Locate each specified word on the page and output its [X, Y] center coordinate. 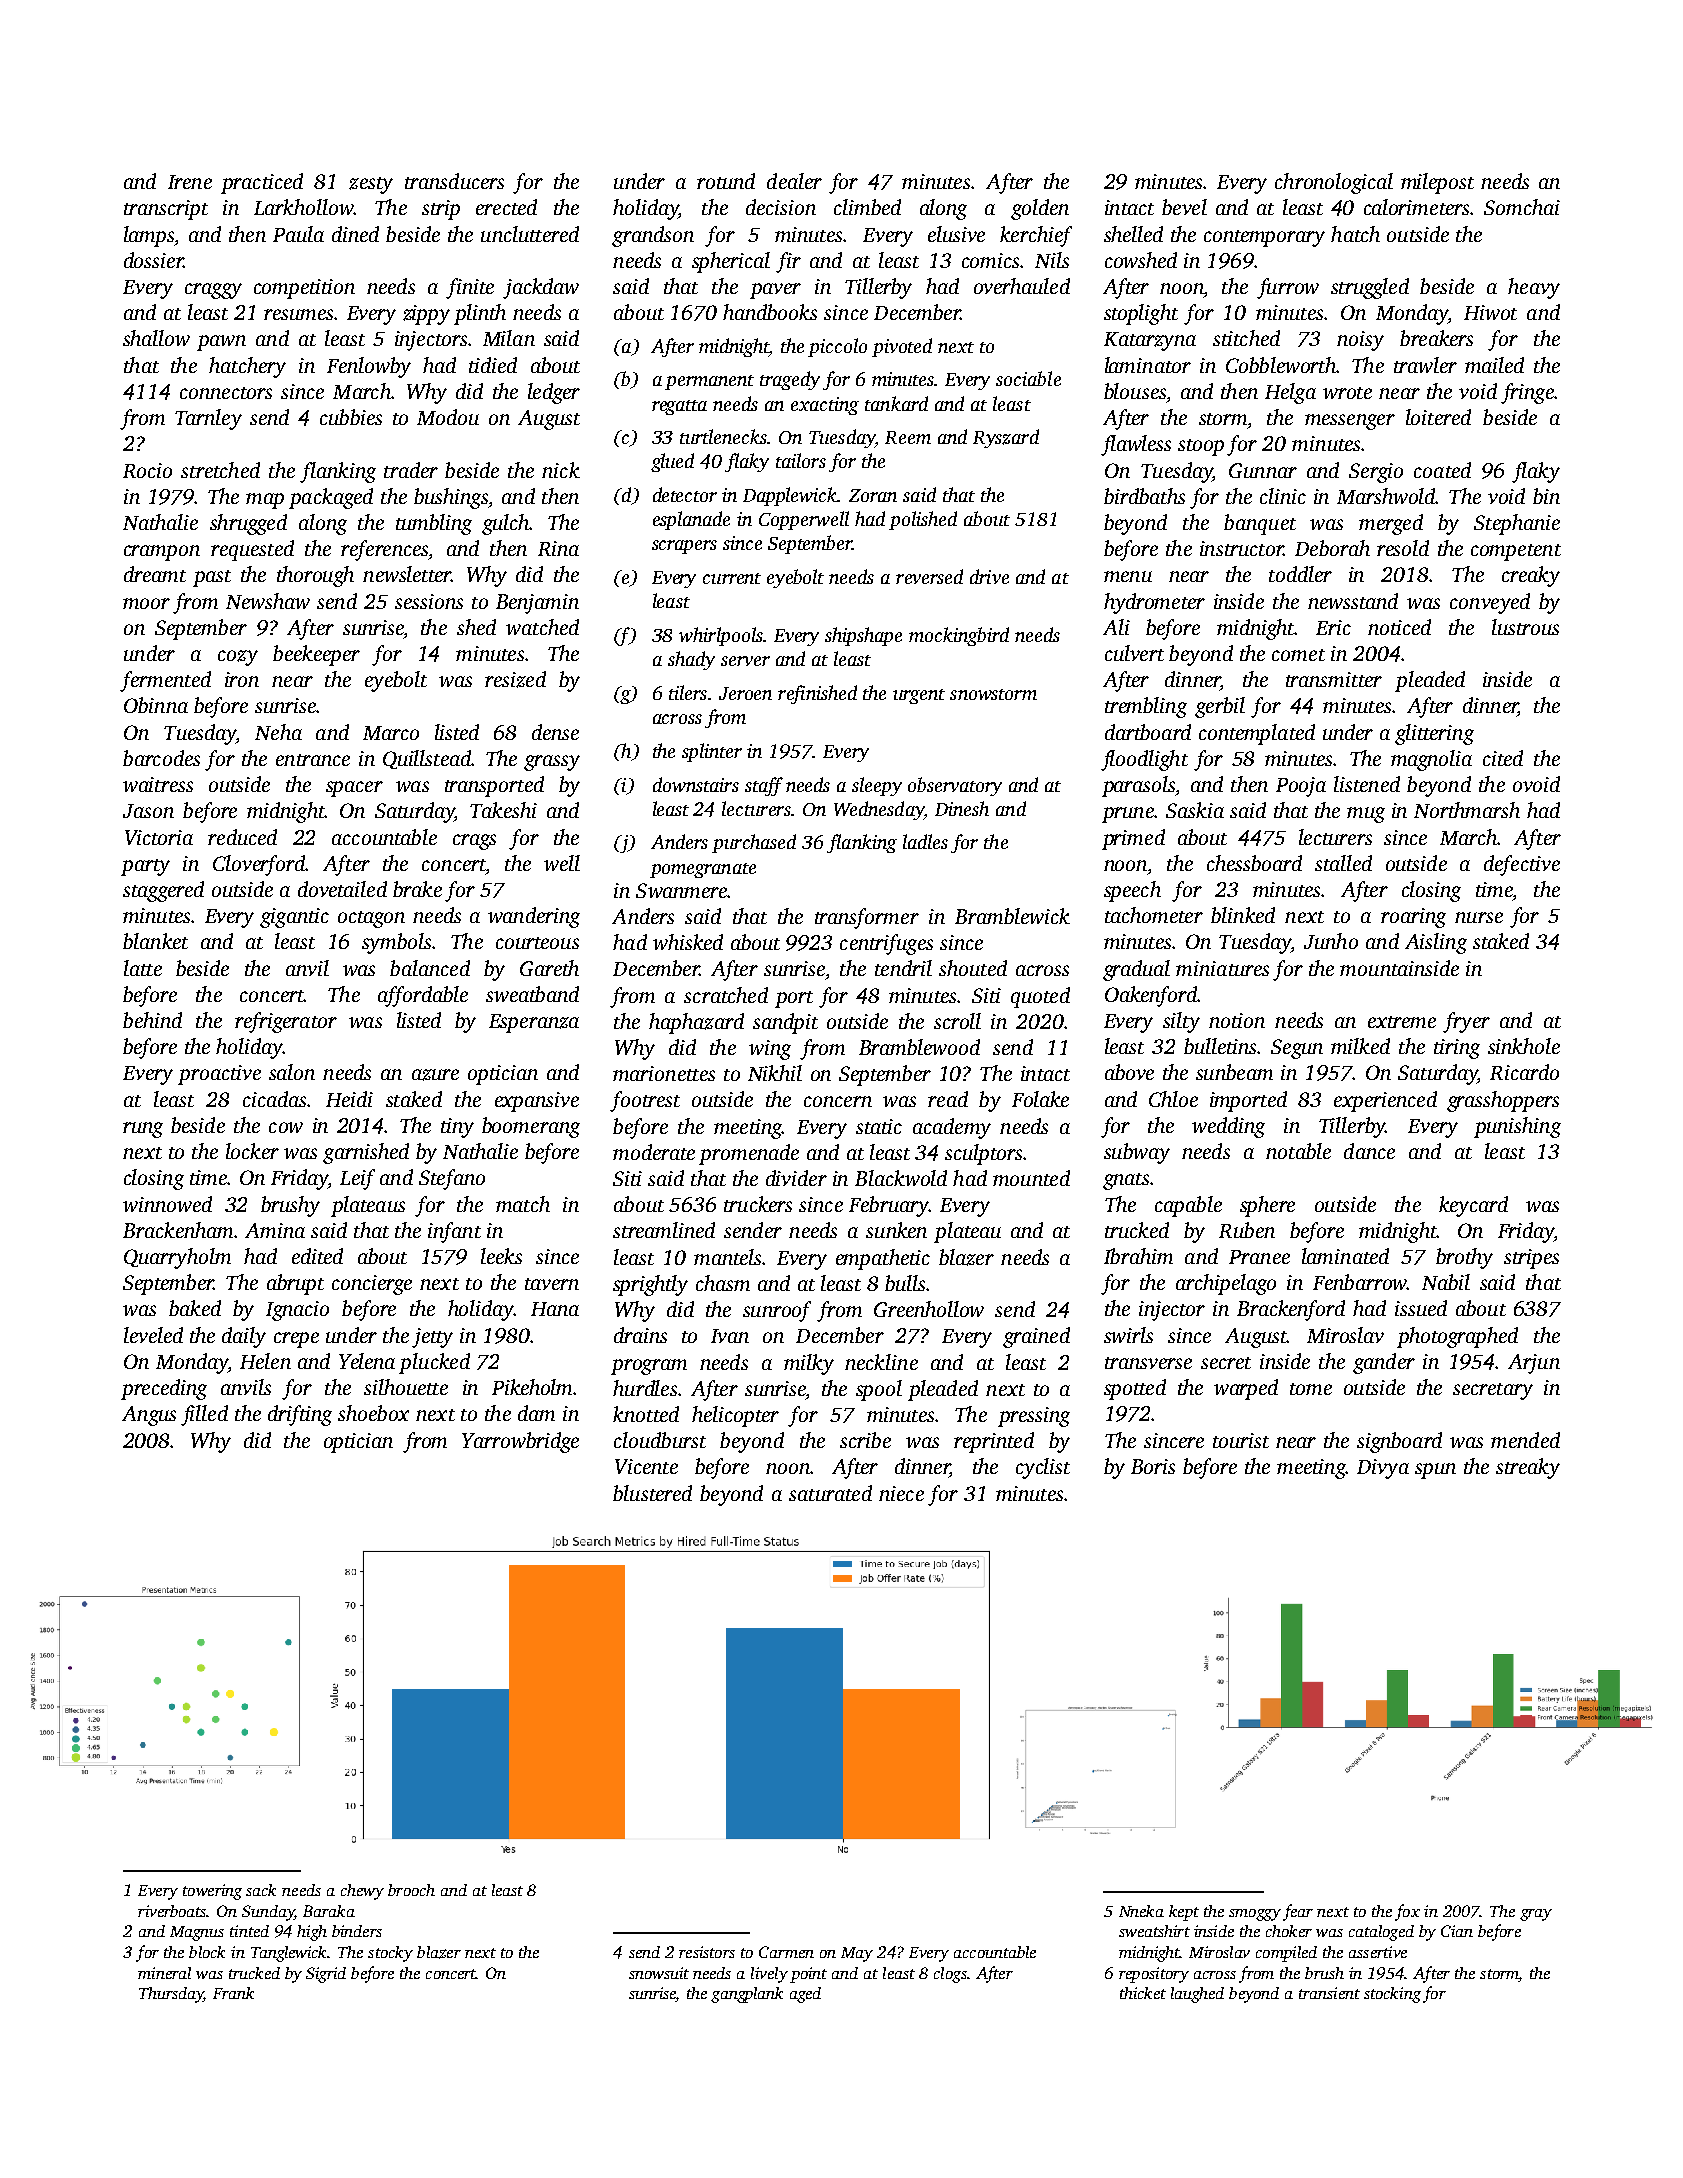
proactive [219, 1075]
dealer [794, 181]
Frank [233, 1993]
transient [1329, 1993]
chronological [1334, 183]
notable [1298, 1151]
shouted [973, 968]
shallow [156, 338]
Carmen [786, 1952]
